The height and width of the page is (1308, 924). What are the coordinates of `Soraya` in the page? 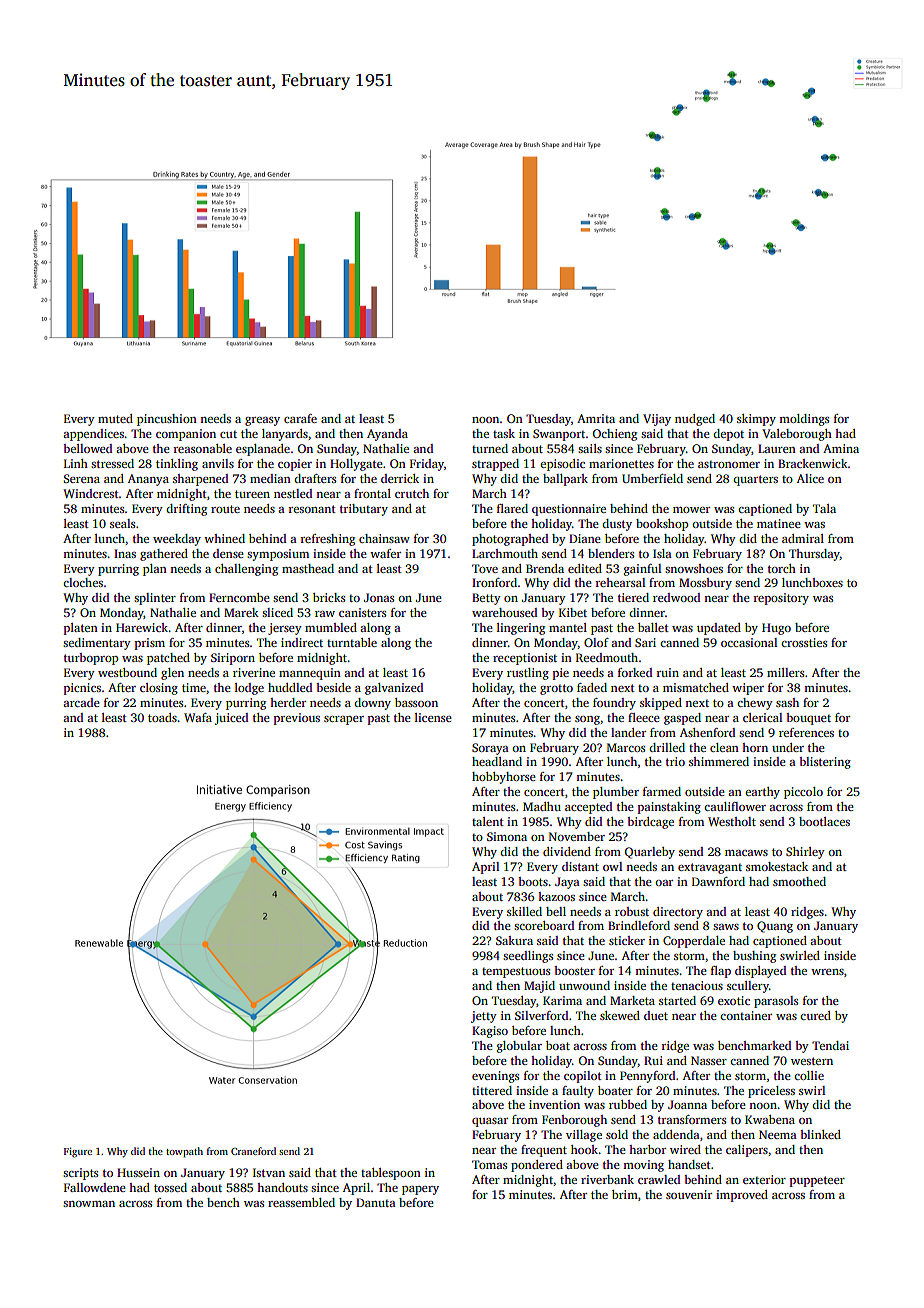 It's located at (490, 749).
